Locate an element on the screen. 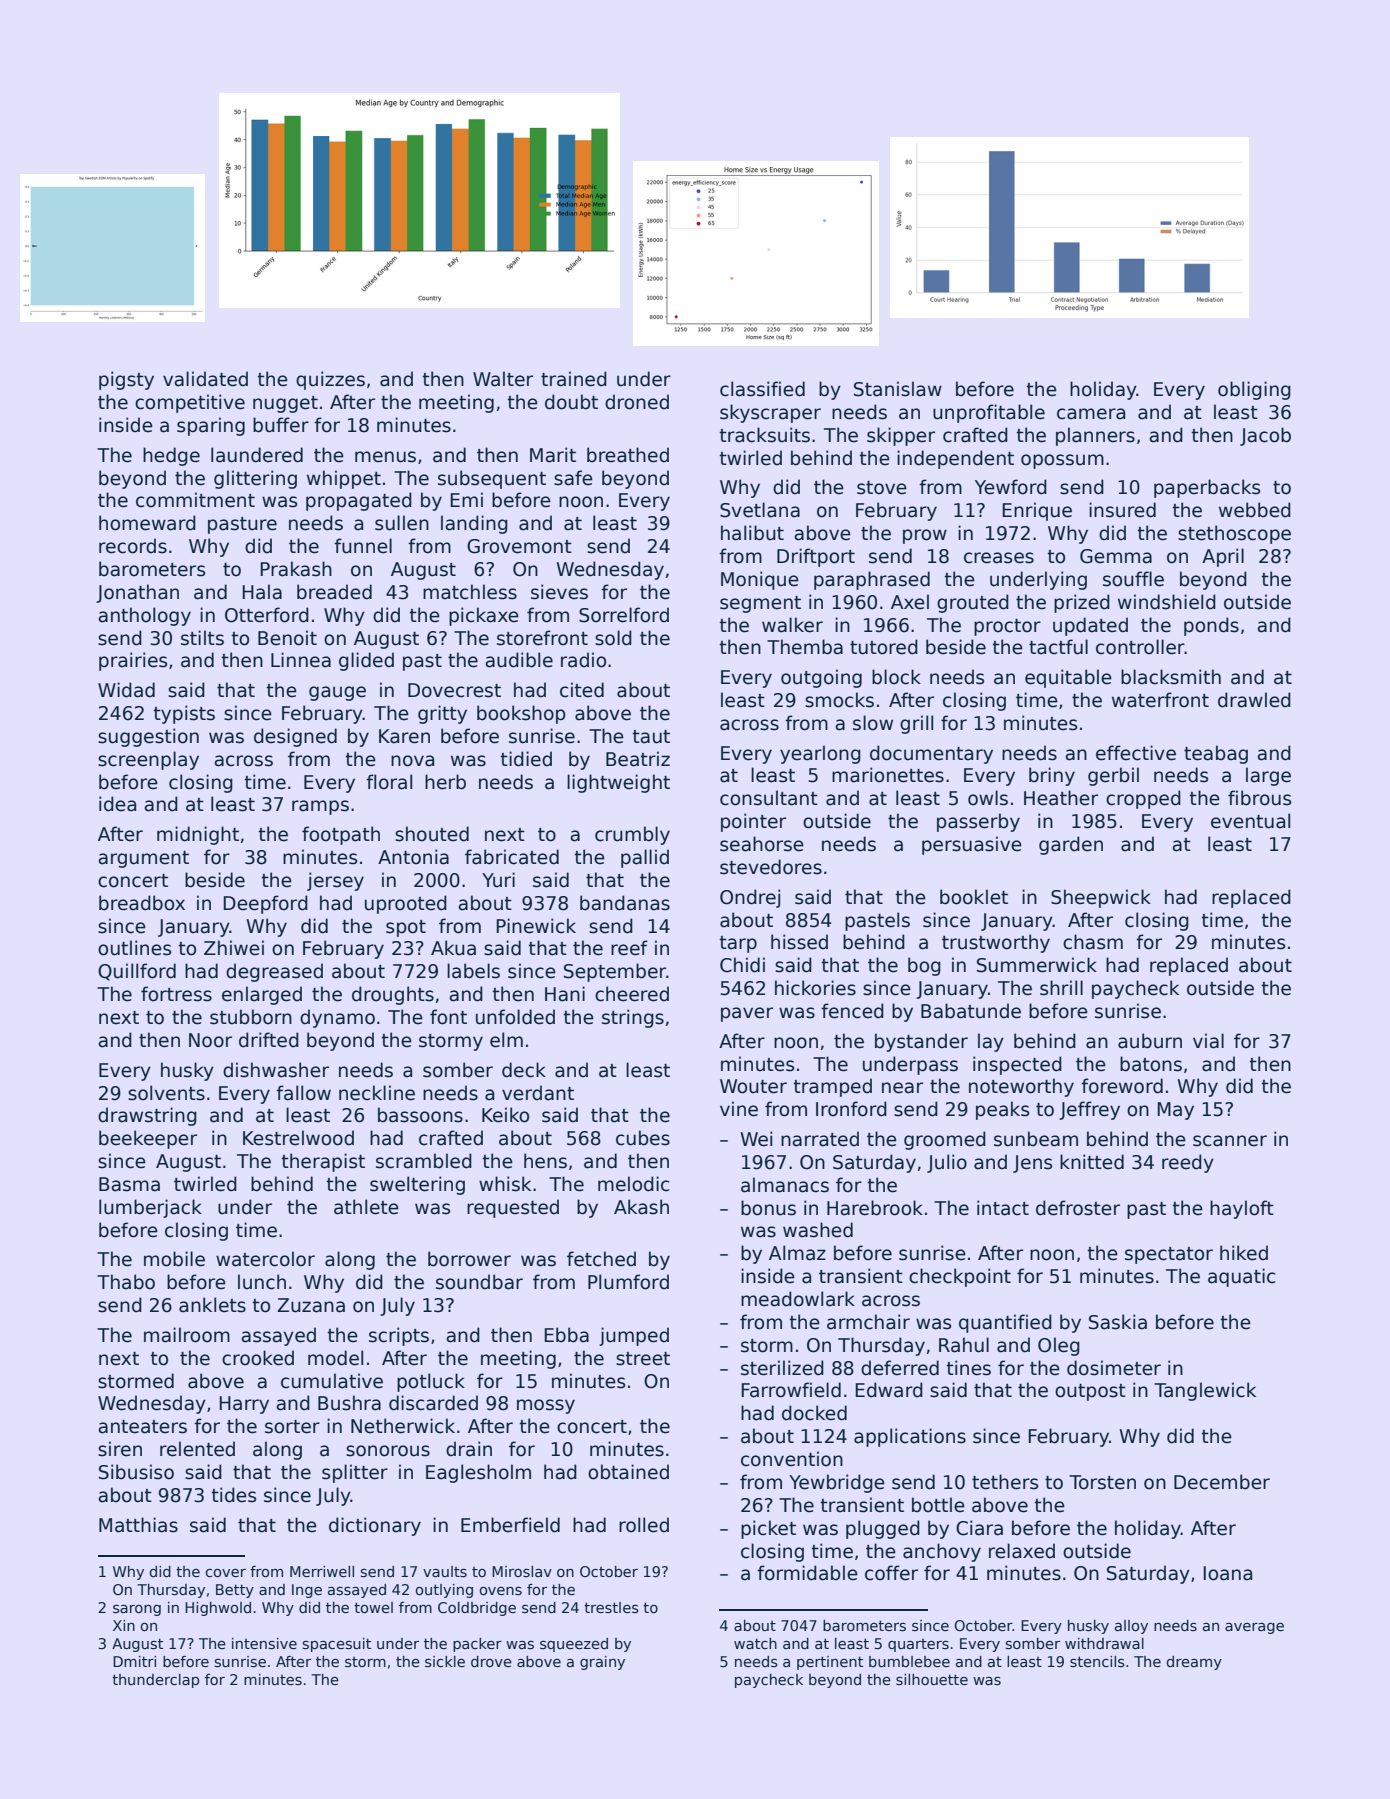  quizzes is located at coordinates (330, 380).
